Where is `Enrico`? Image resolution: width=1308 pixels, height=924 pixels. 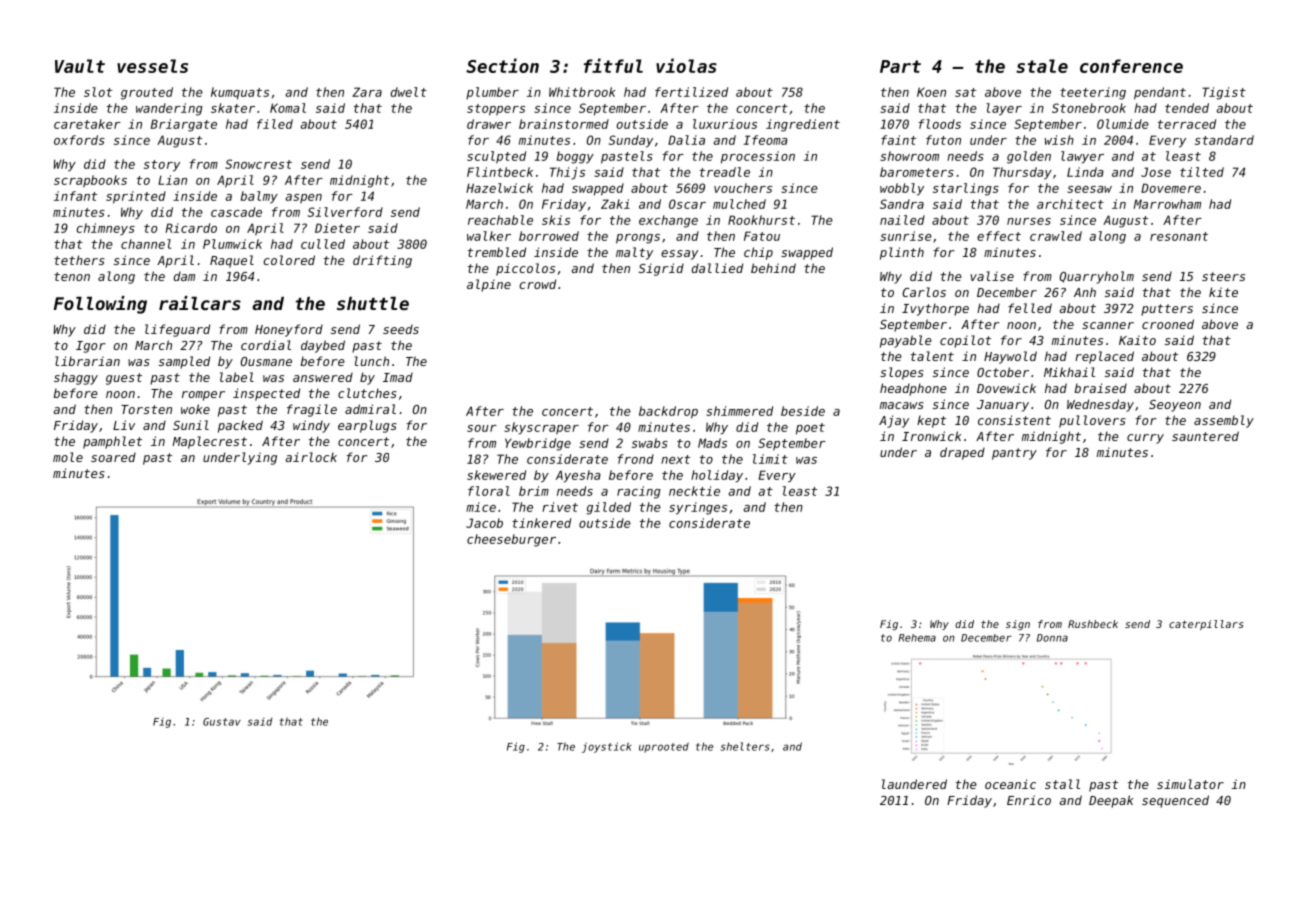
Enrico is located at coordinates (1029, 800).
